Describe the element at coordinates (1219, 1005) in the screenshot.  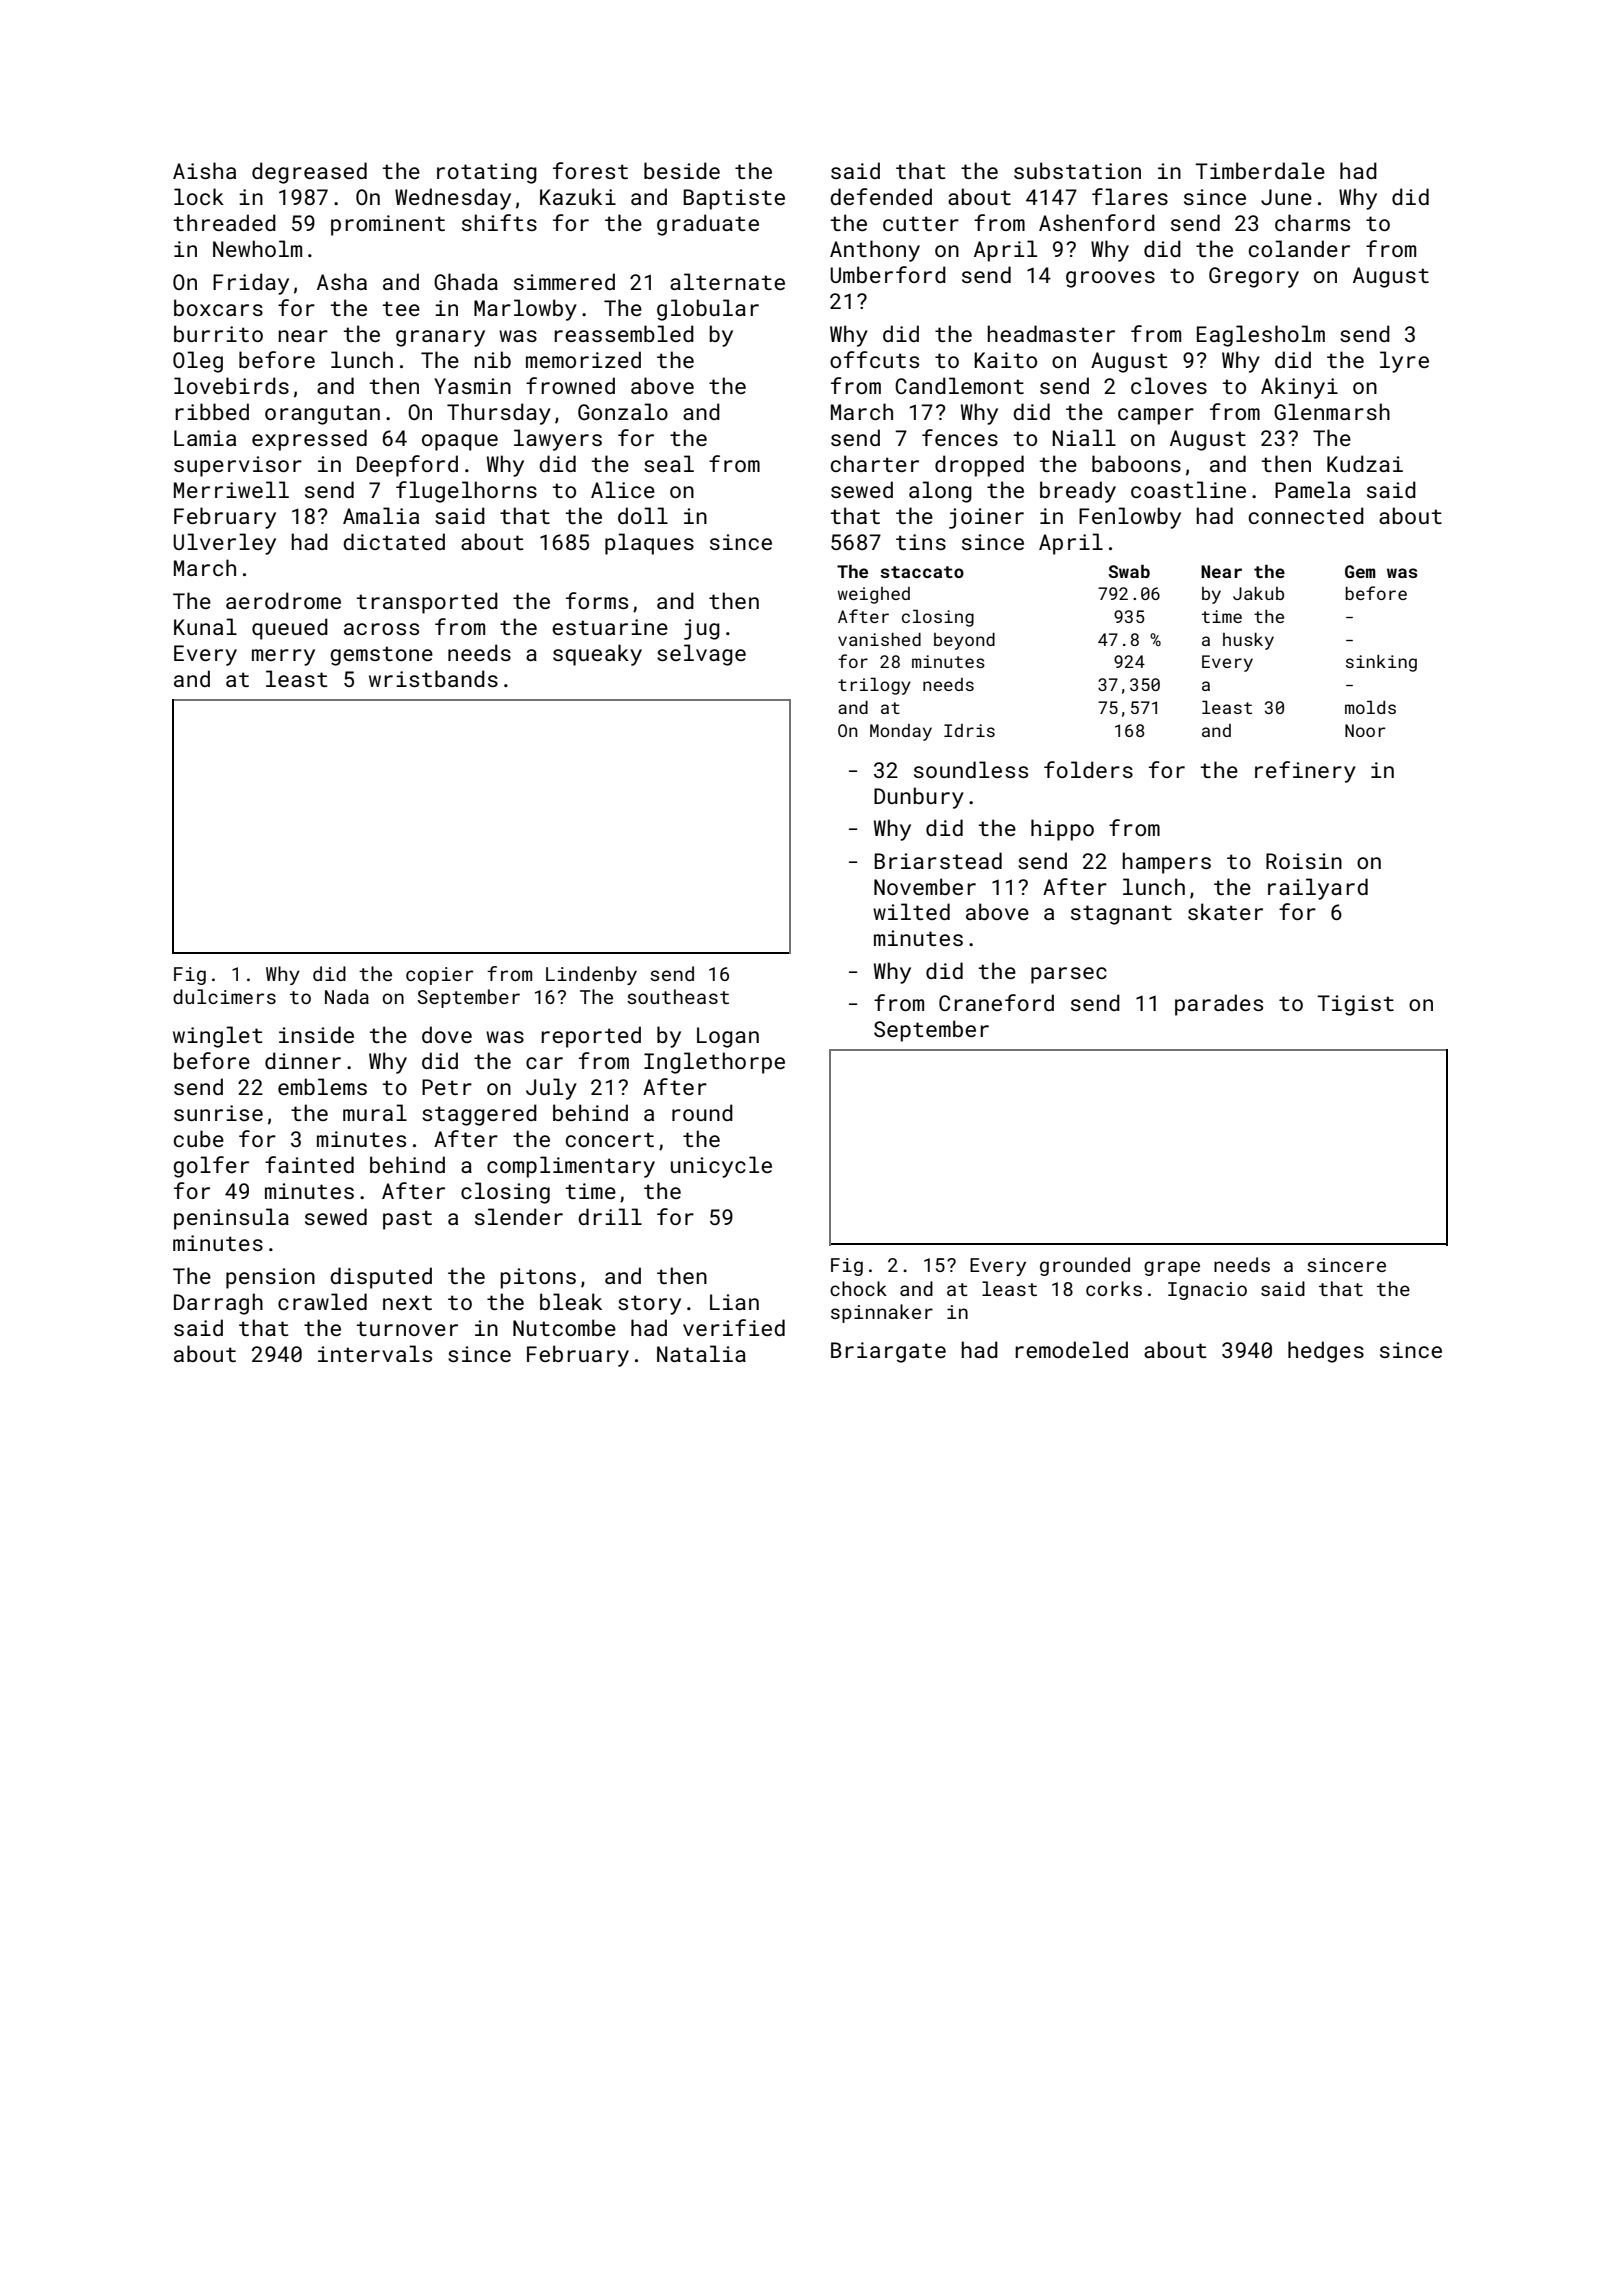
I see `parades` at that location.
